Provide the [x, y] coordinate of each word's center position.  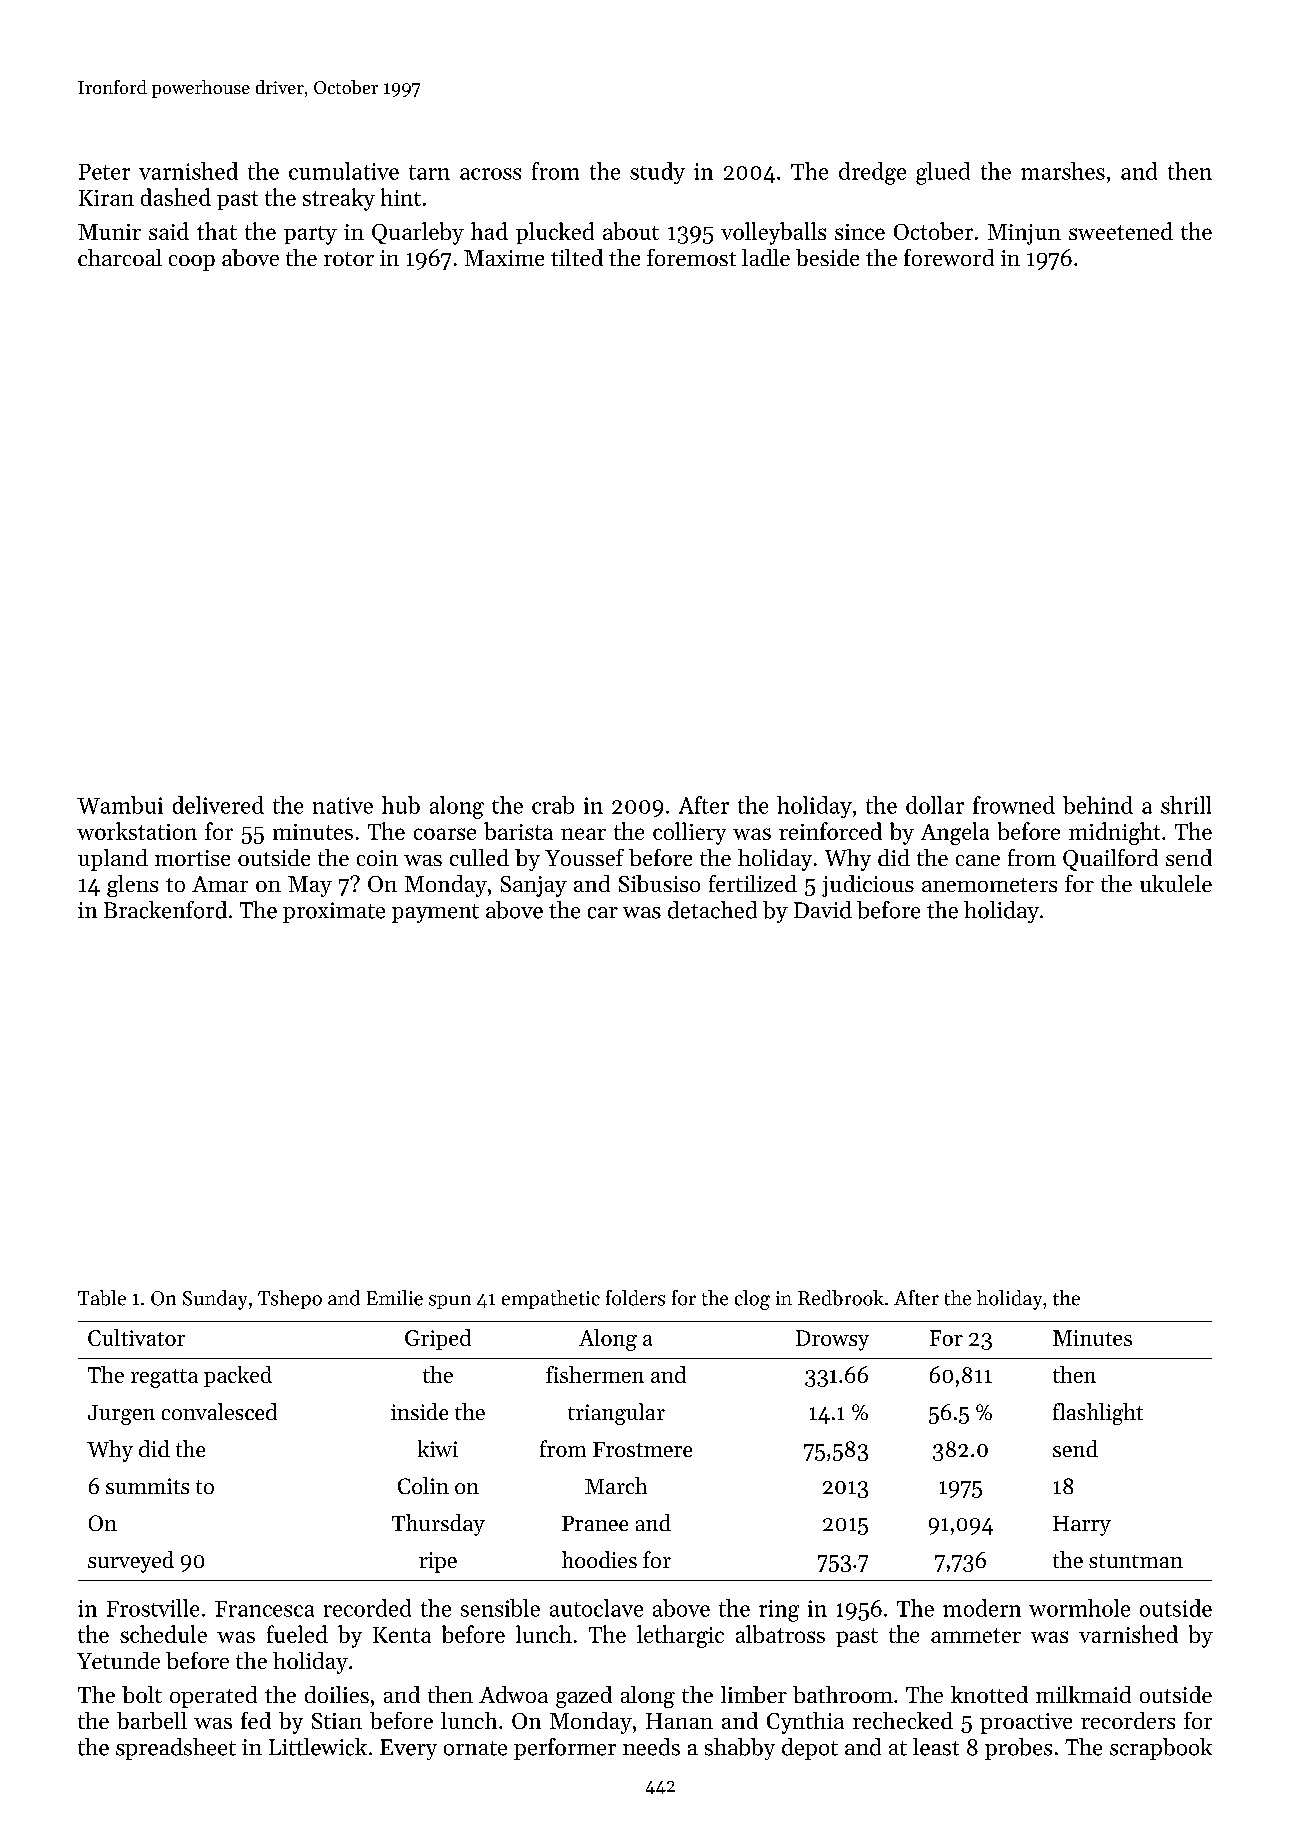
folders [635, 1298]
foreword [949, 257]
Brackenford [165, 910]
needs [651, 1747]
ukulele [1176, 883]
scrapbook [1161, 1749]
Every [408, 1749]
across [490, 174]
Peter [104, 172]
